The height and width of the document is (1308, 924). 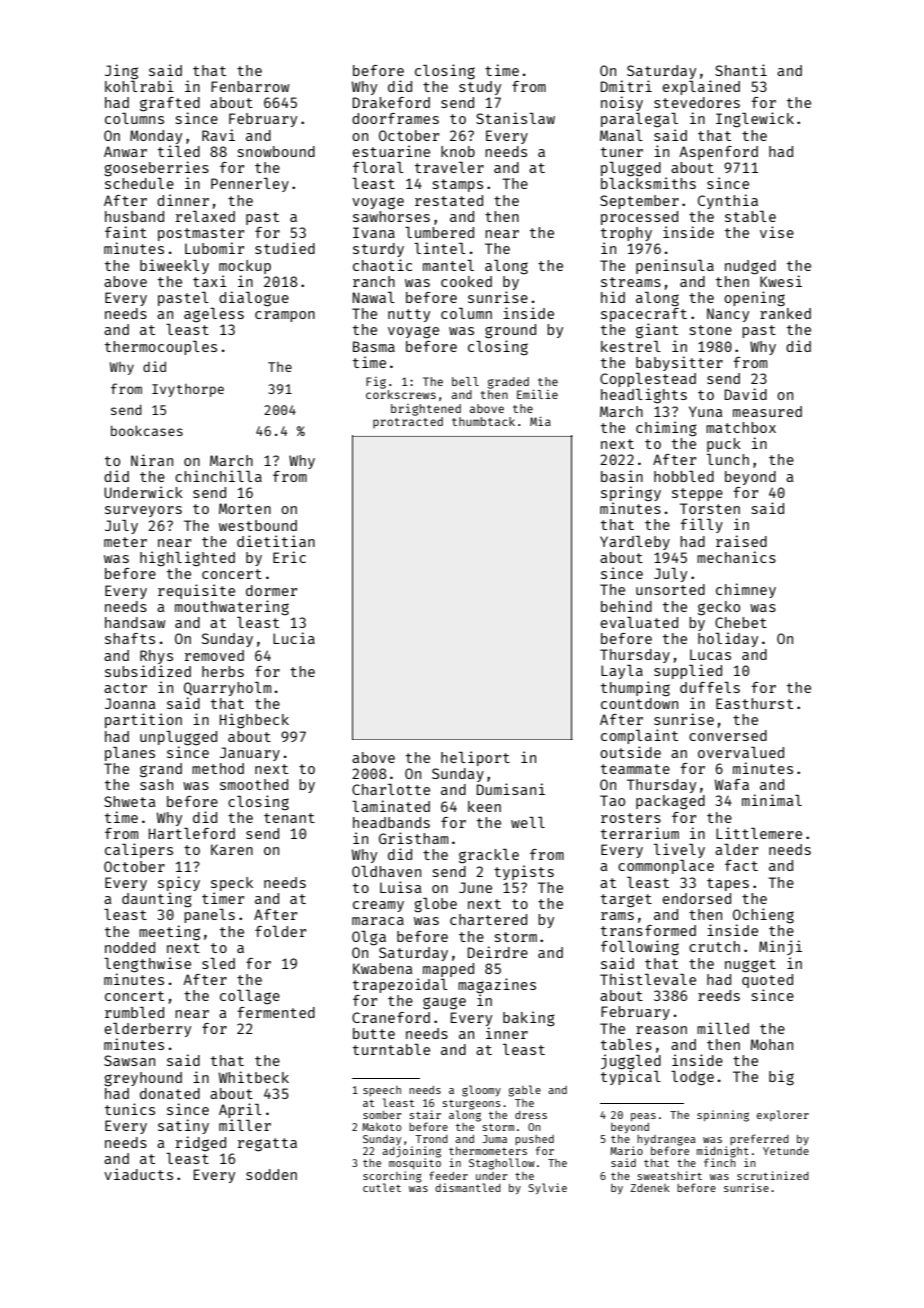 I want to click on explained, so click(x=701, y=87).
